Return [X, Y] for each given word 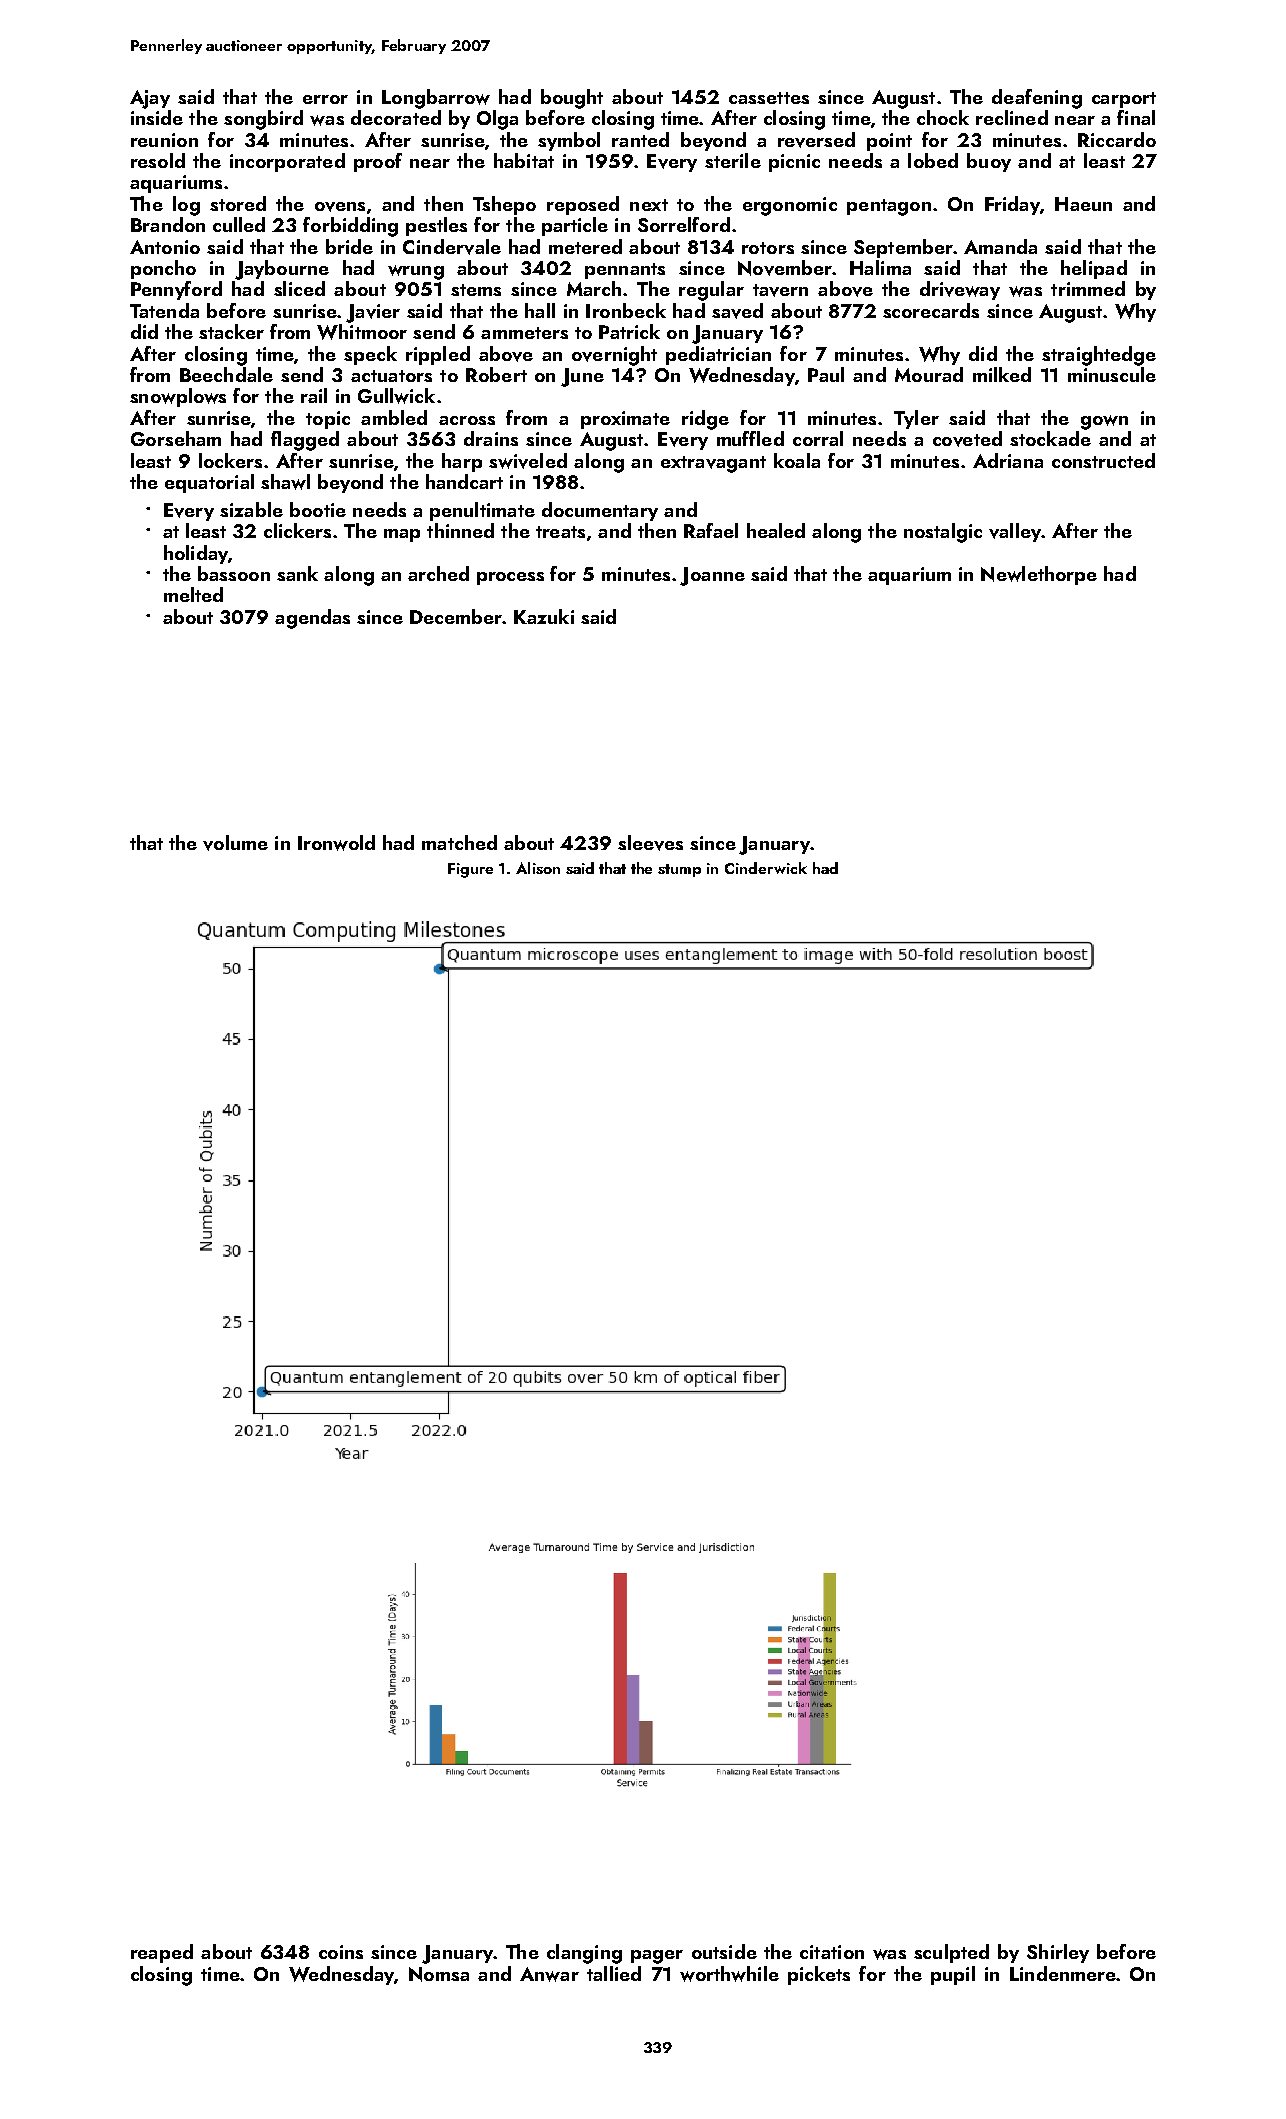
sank [297, 573]
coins [341, 1952]
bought [572, 99]
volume [235, 843]
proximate [625, 420]
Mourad [929, 374]
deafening [1037, 99]
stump [679, 870]
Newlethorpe [1039, 575]
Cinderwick [766, 868]
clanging [584, 1954]
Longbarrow [436, 99]
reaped [162, 1953]
